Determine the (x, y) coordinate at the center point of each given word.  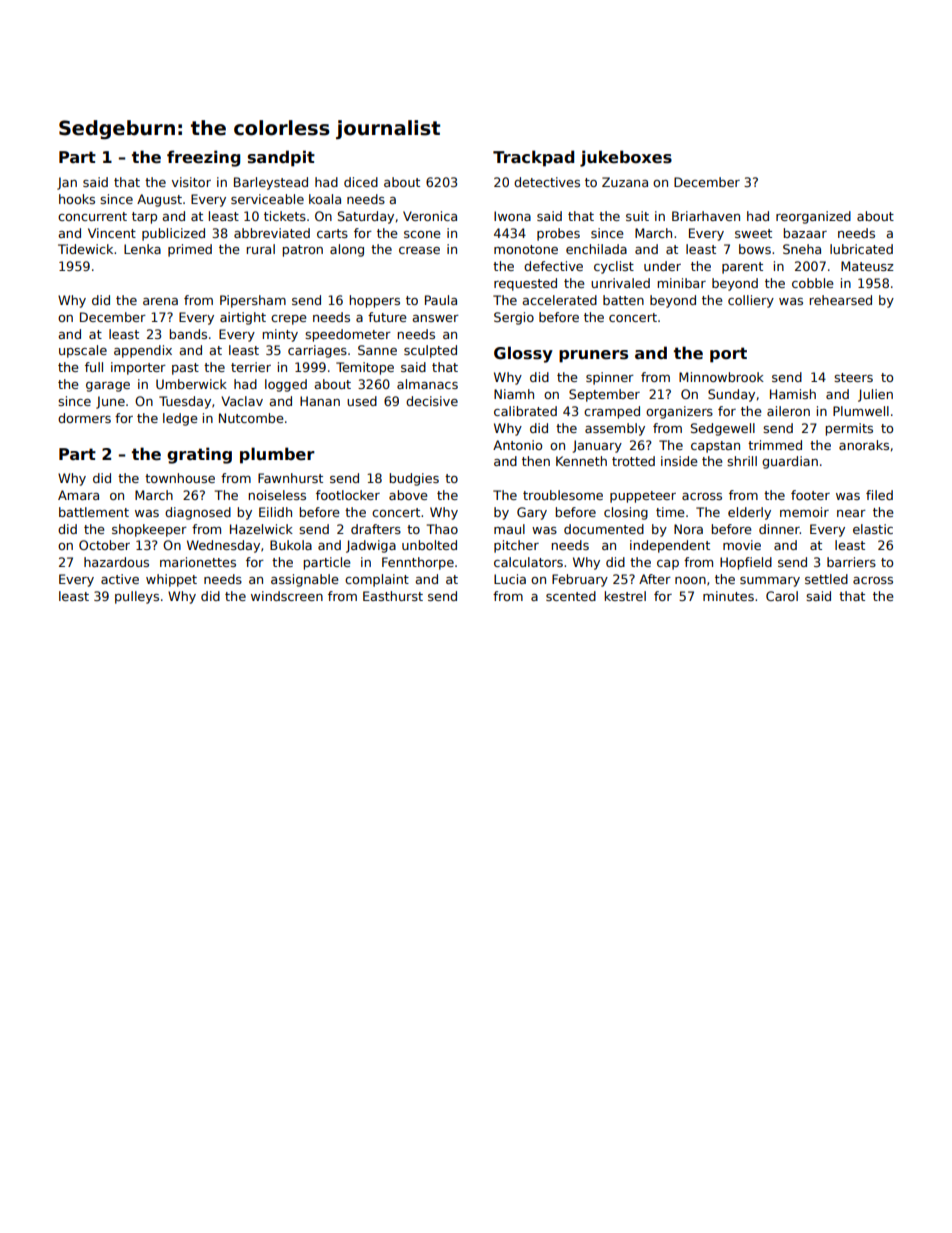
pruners (593, 356)
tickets (285, 216)
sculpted (430, 351)
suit (637, 216)
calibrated (525, 411)
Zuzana (625, 182)
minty (280, 335)
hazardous (116, 562)
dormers (84, 418)
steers (853, 377)
